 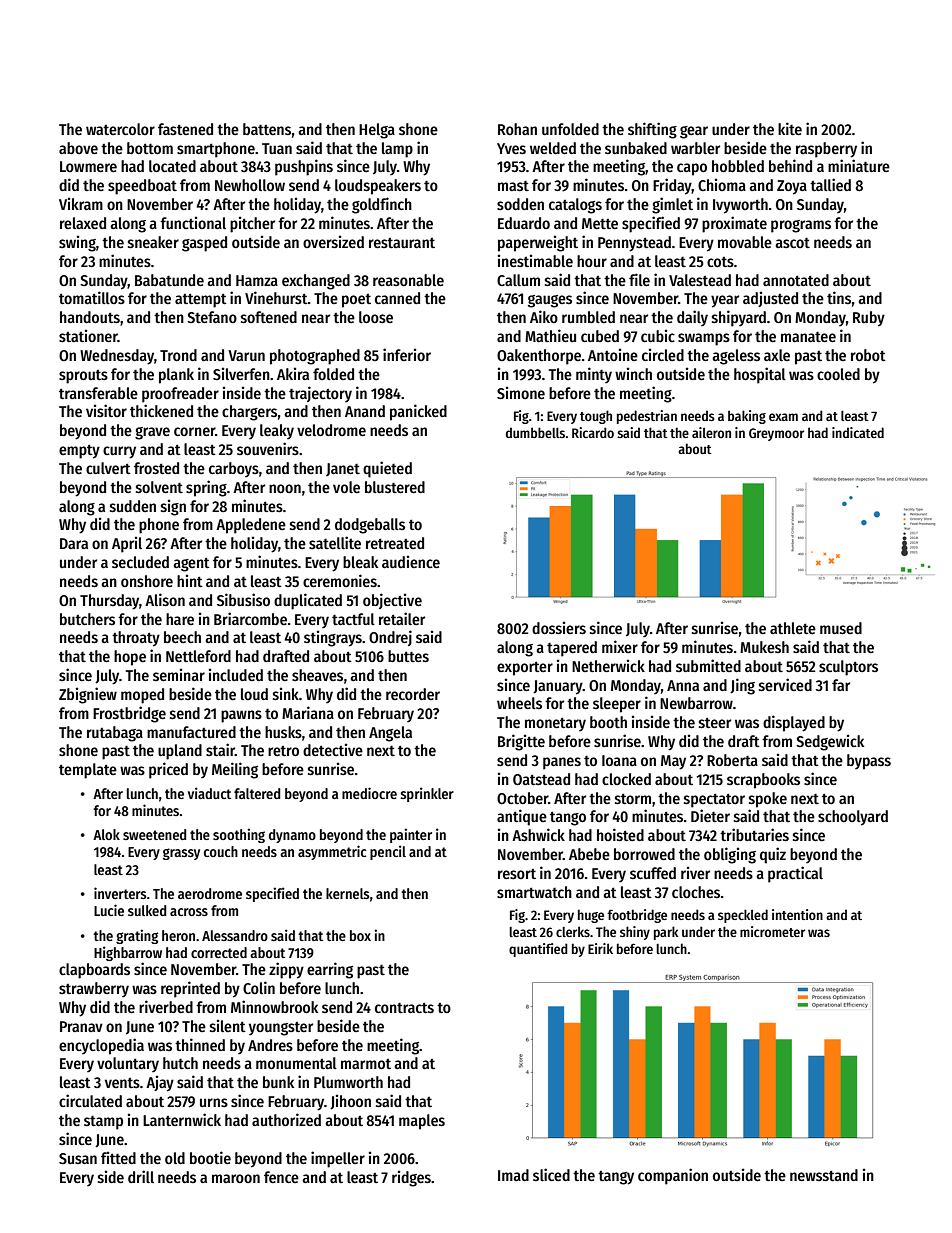 I want to click on audience, so click(x=411, y=561).
